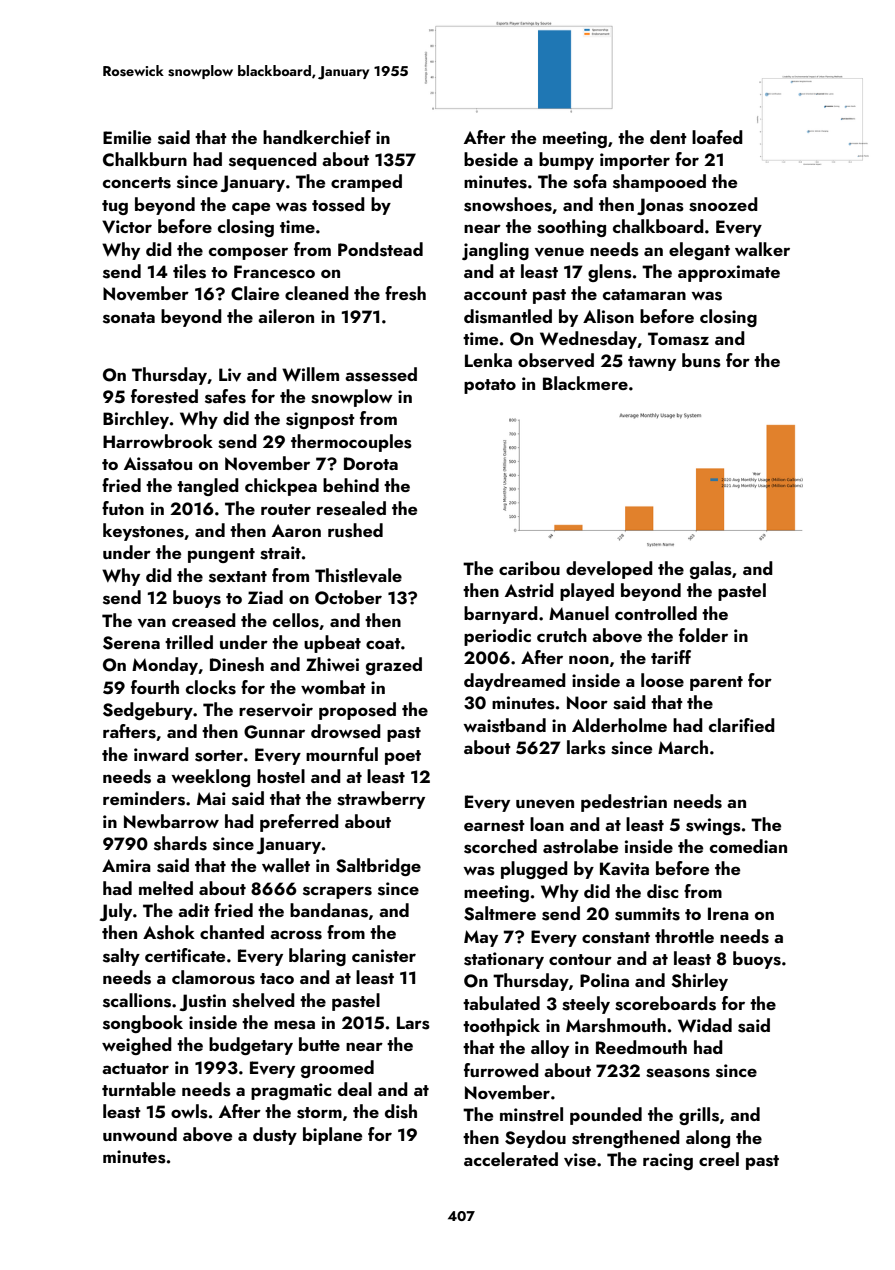  What do you see at coordinates (204, 620) in the screenshot?
I see `creased` at bounding box center [204, 620].
